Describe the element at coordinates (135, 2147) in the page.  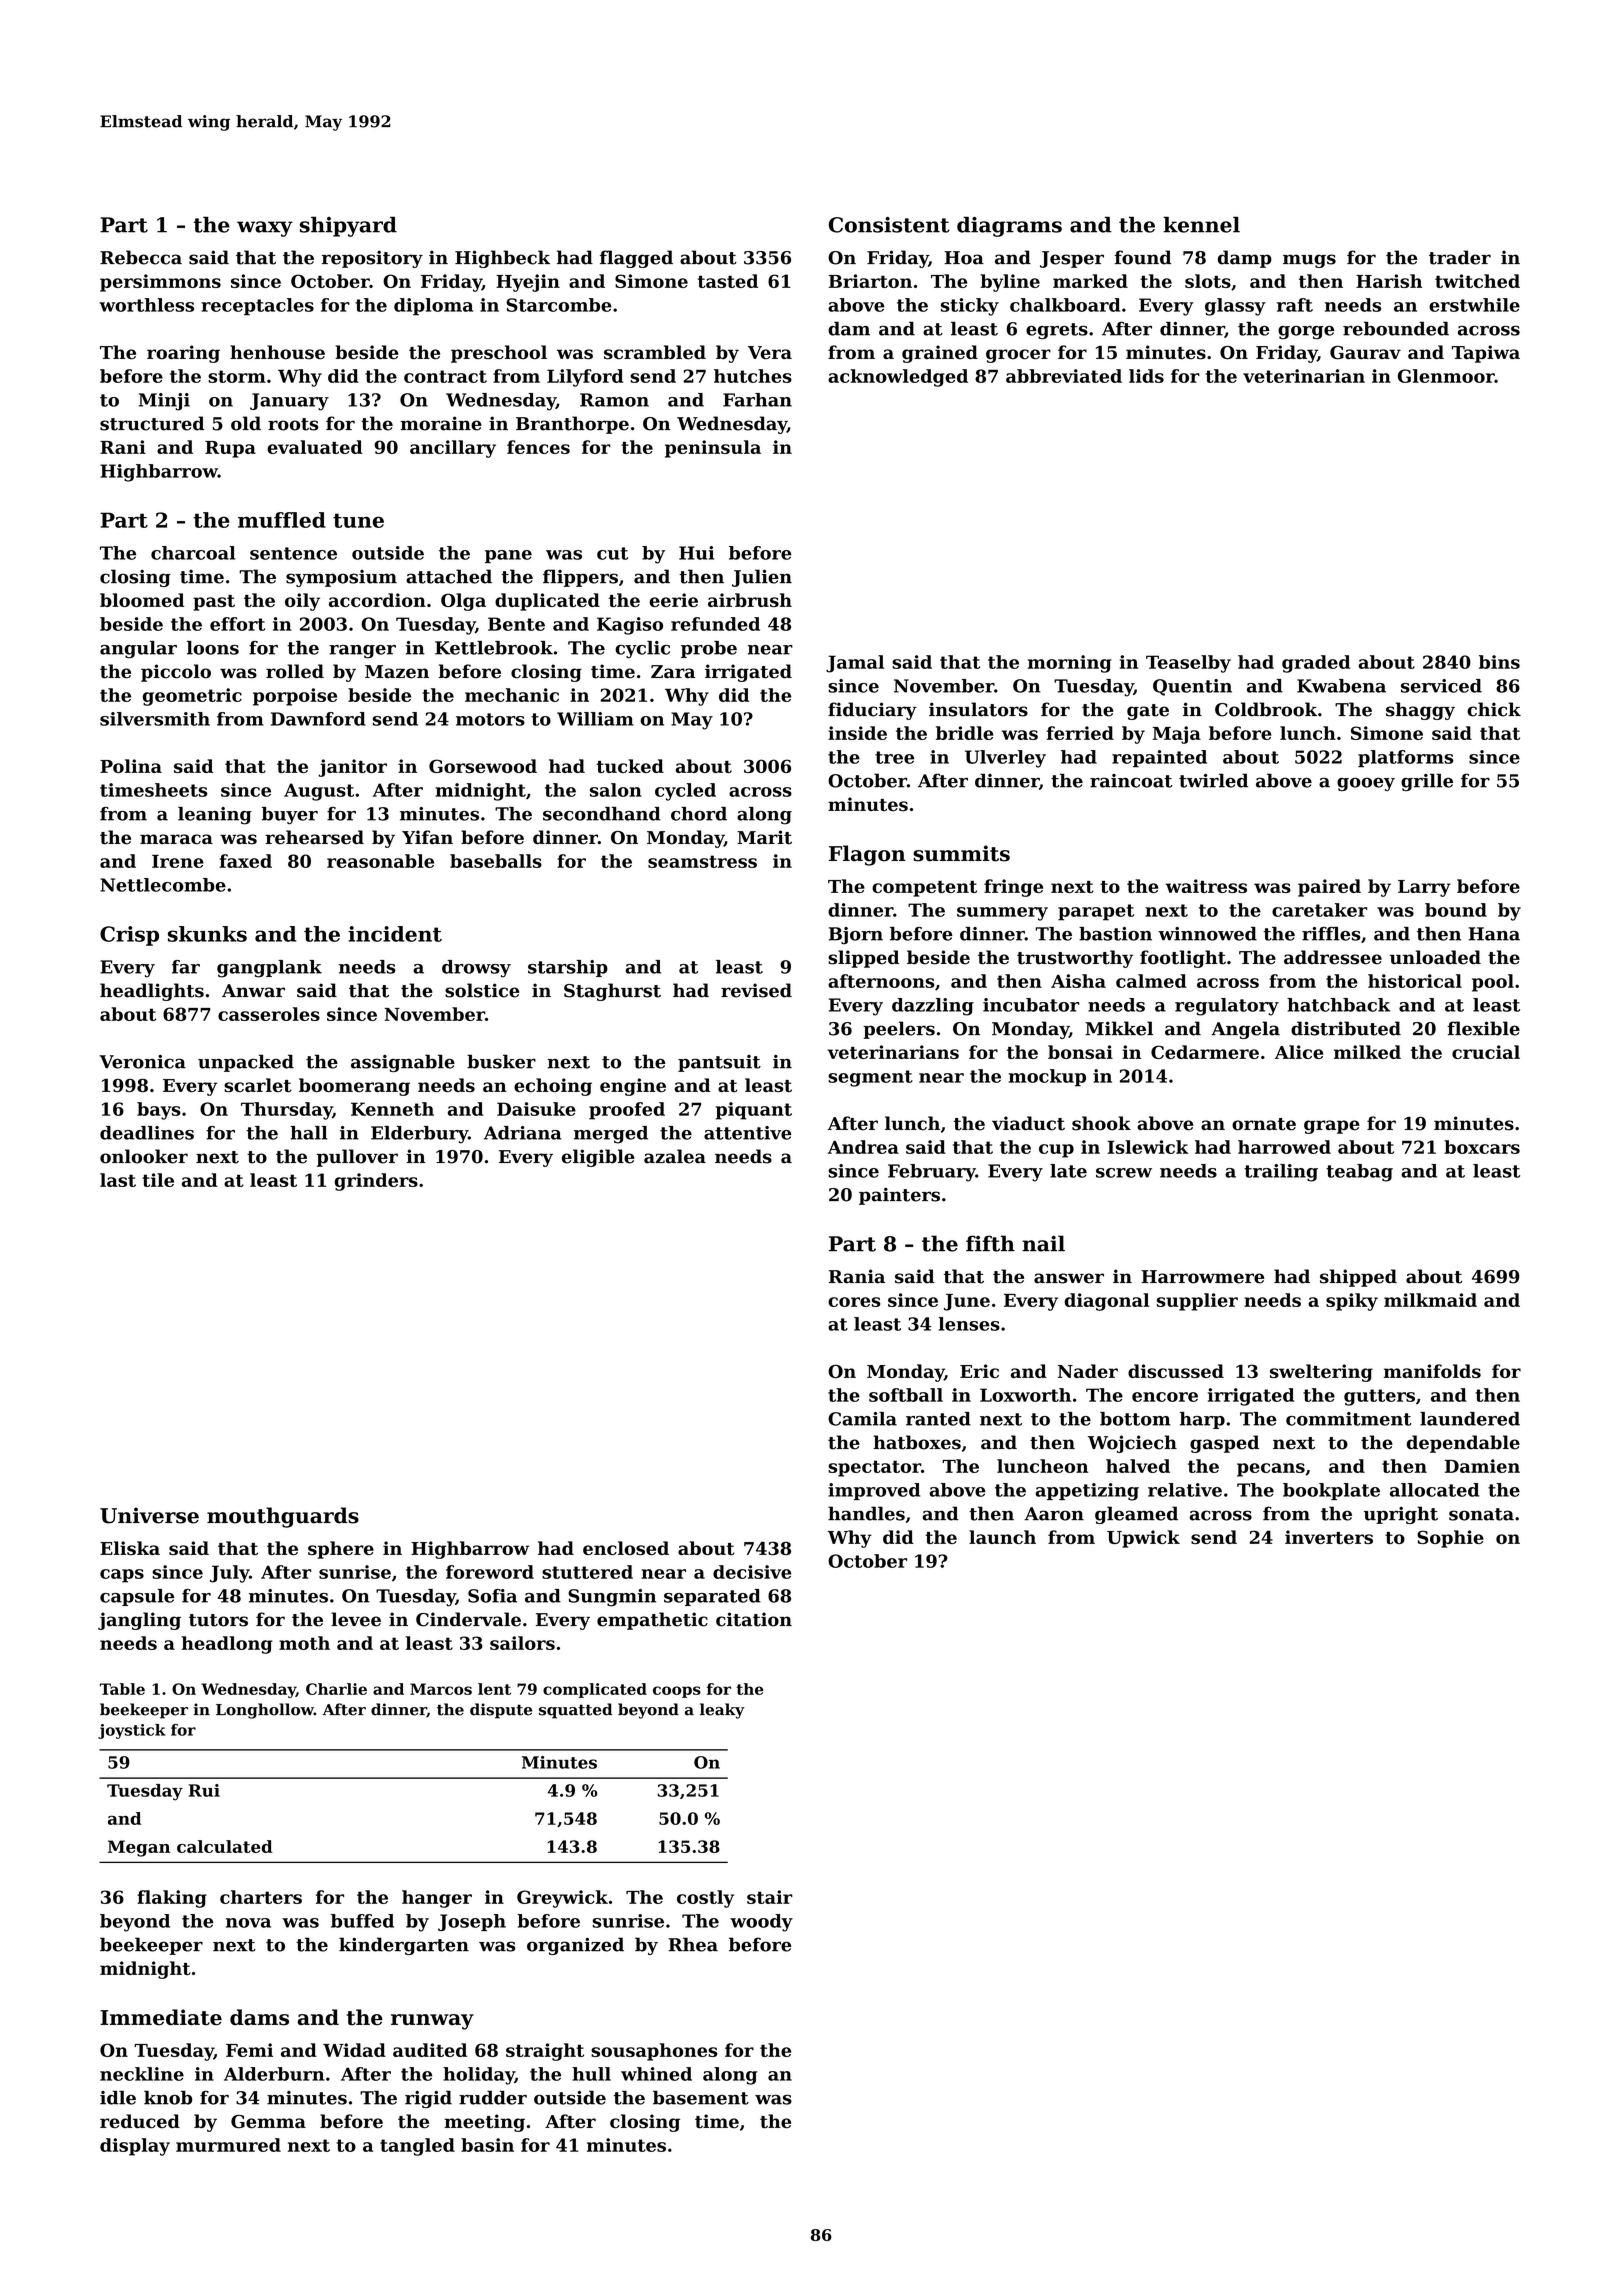
I see `display` at that location.
